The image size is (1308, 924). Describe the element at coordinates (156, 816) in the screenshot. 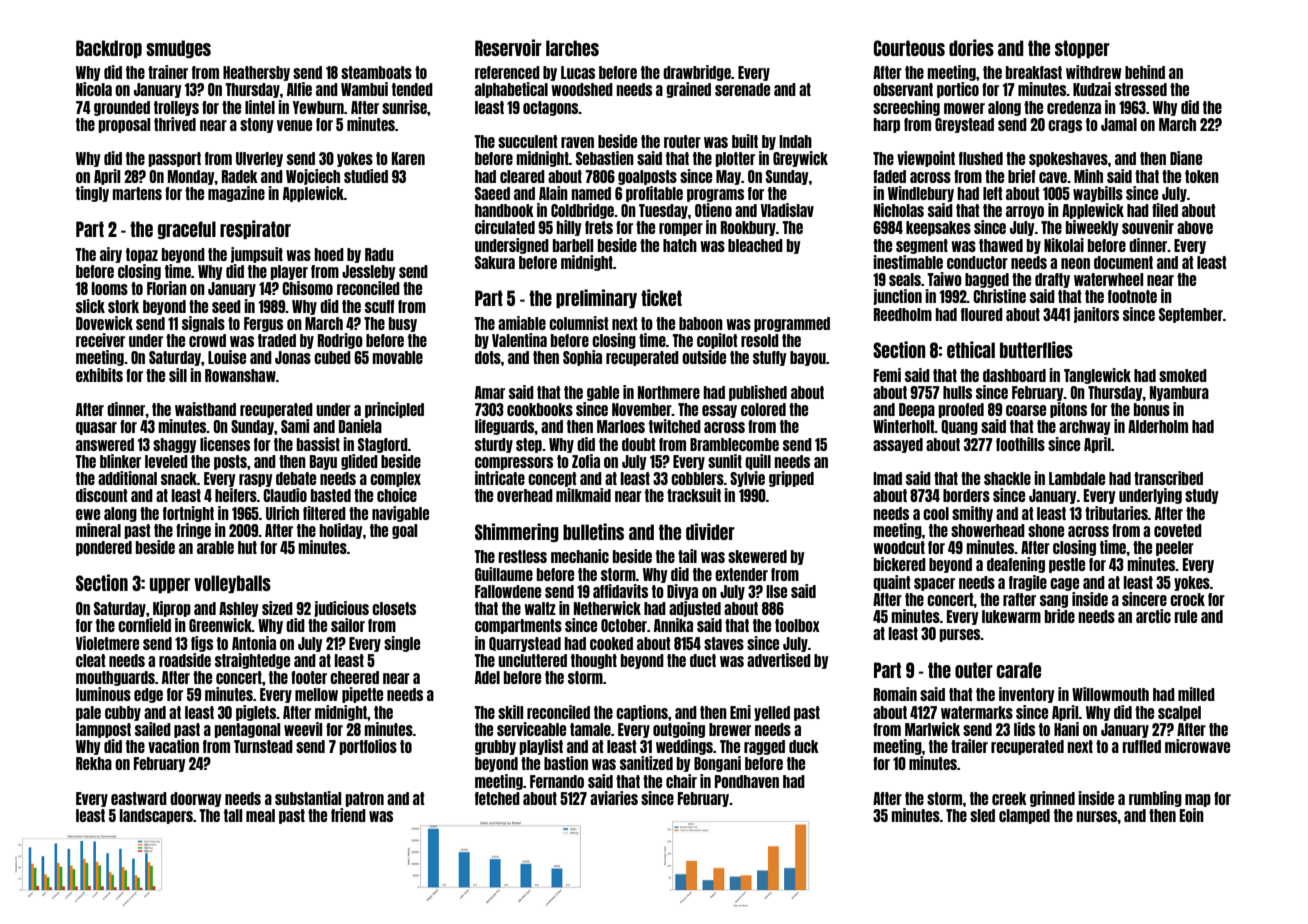

I see `landscapers` at that location.
